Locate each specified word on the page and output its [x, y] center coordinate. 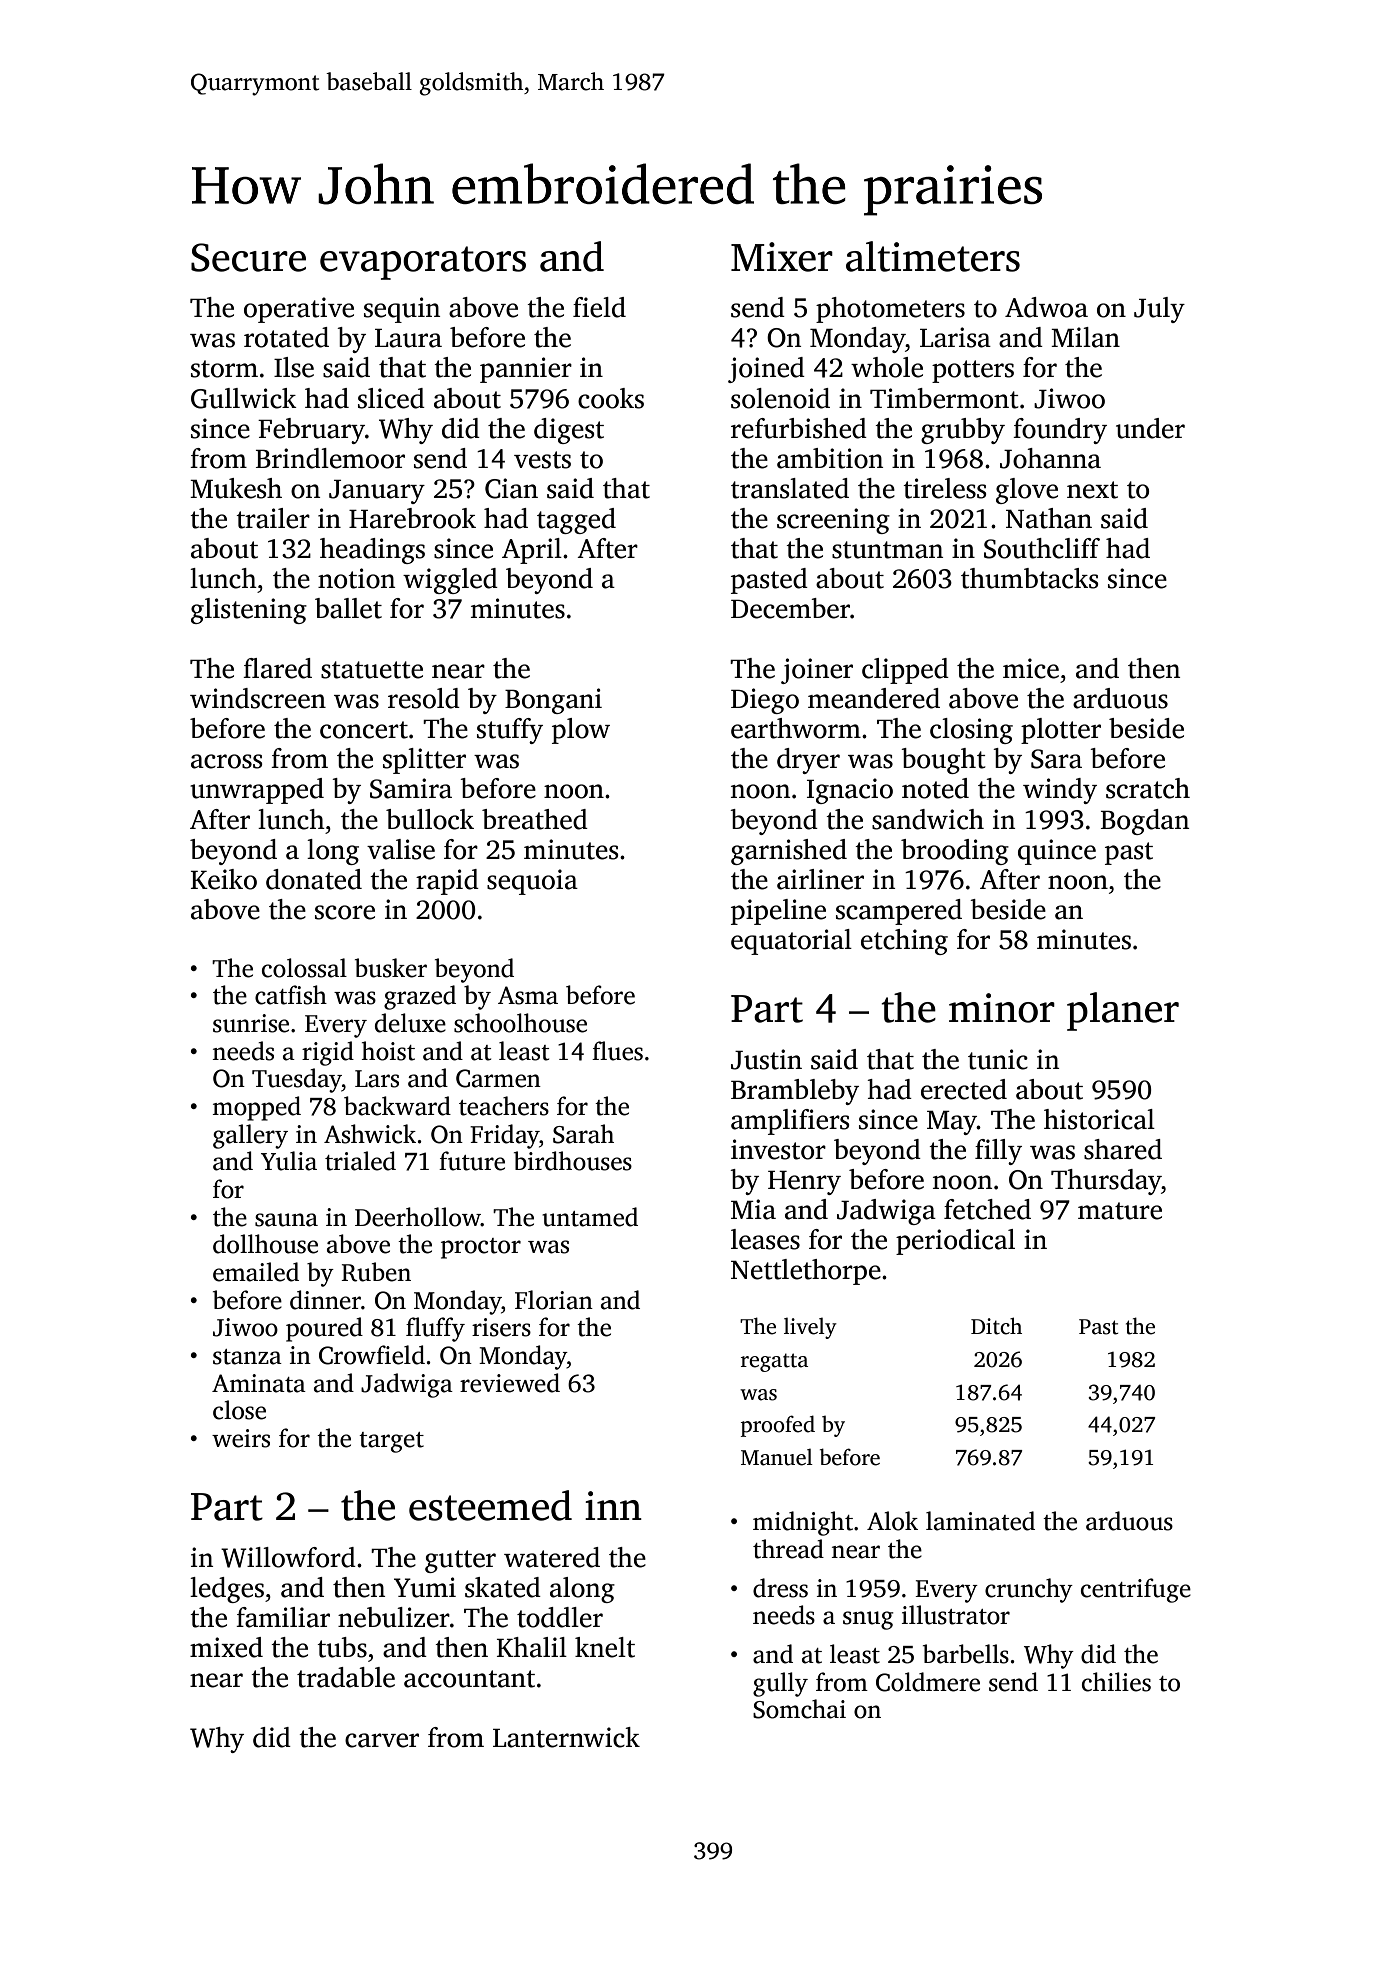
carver [382, 1740]
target [391, 1442]
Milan [1085, 337]
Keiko [224, 879]
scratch [1148, 788]
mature [1120, 1211]
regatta [774, 1362]
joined [766, 370]
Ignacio [850, 791]
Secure [248, 257]
